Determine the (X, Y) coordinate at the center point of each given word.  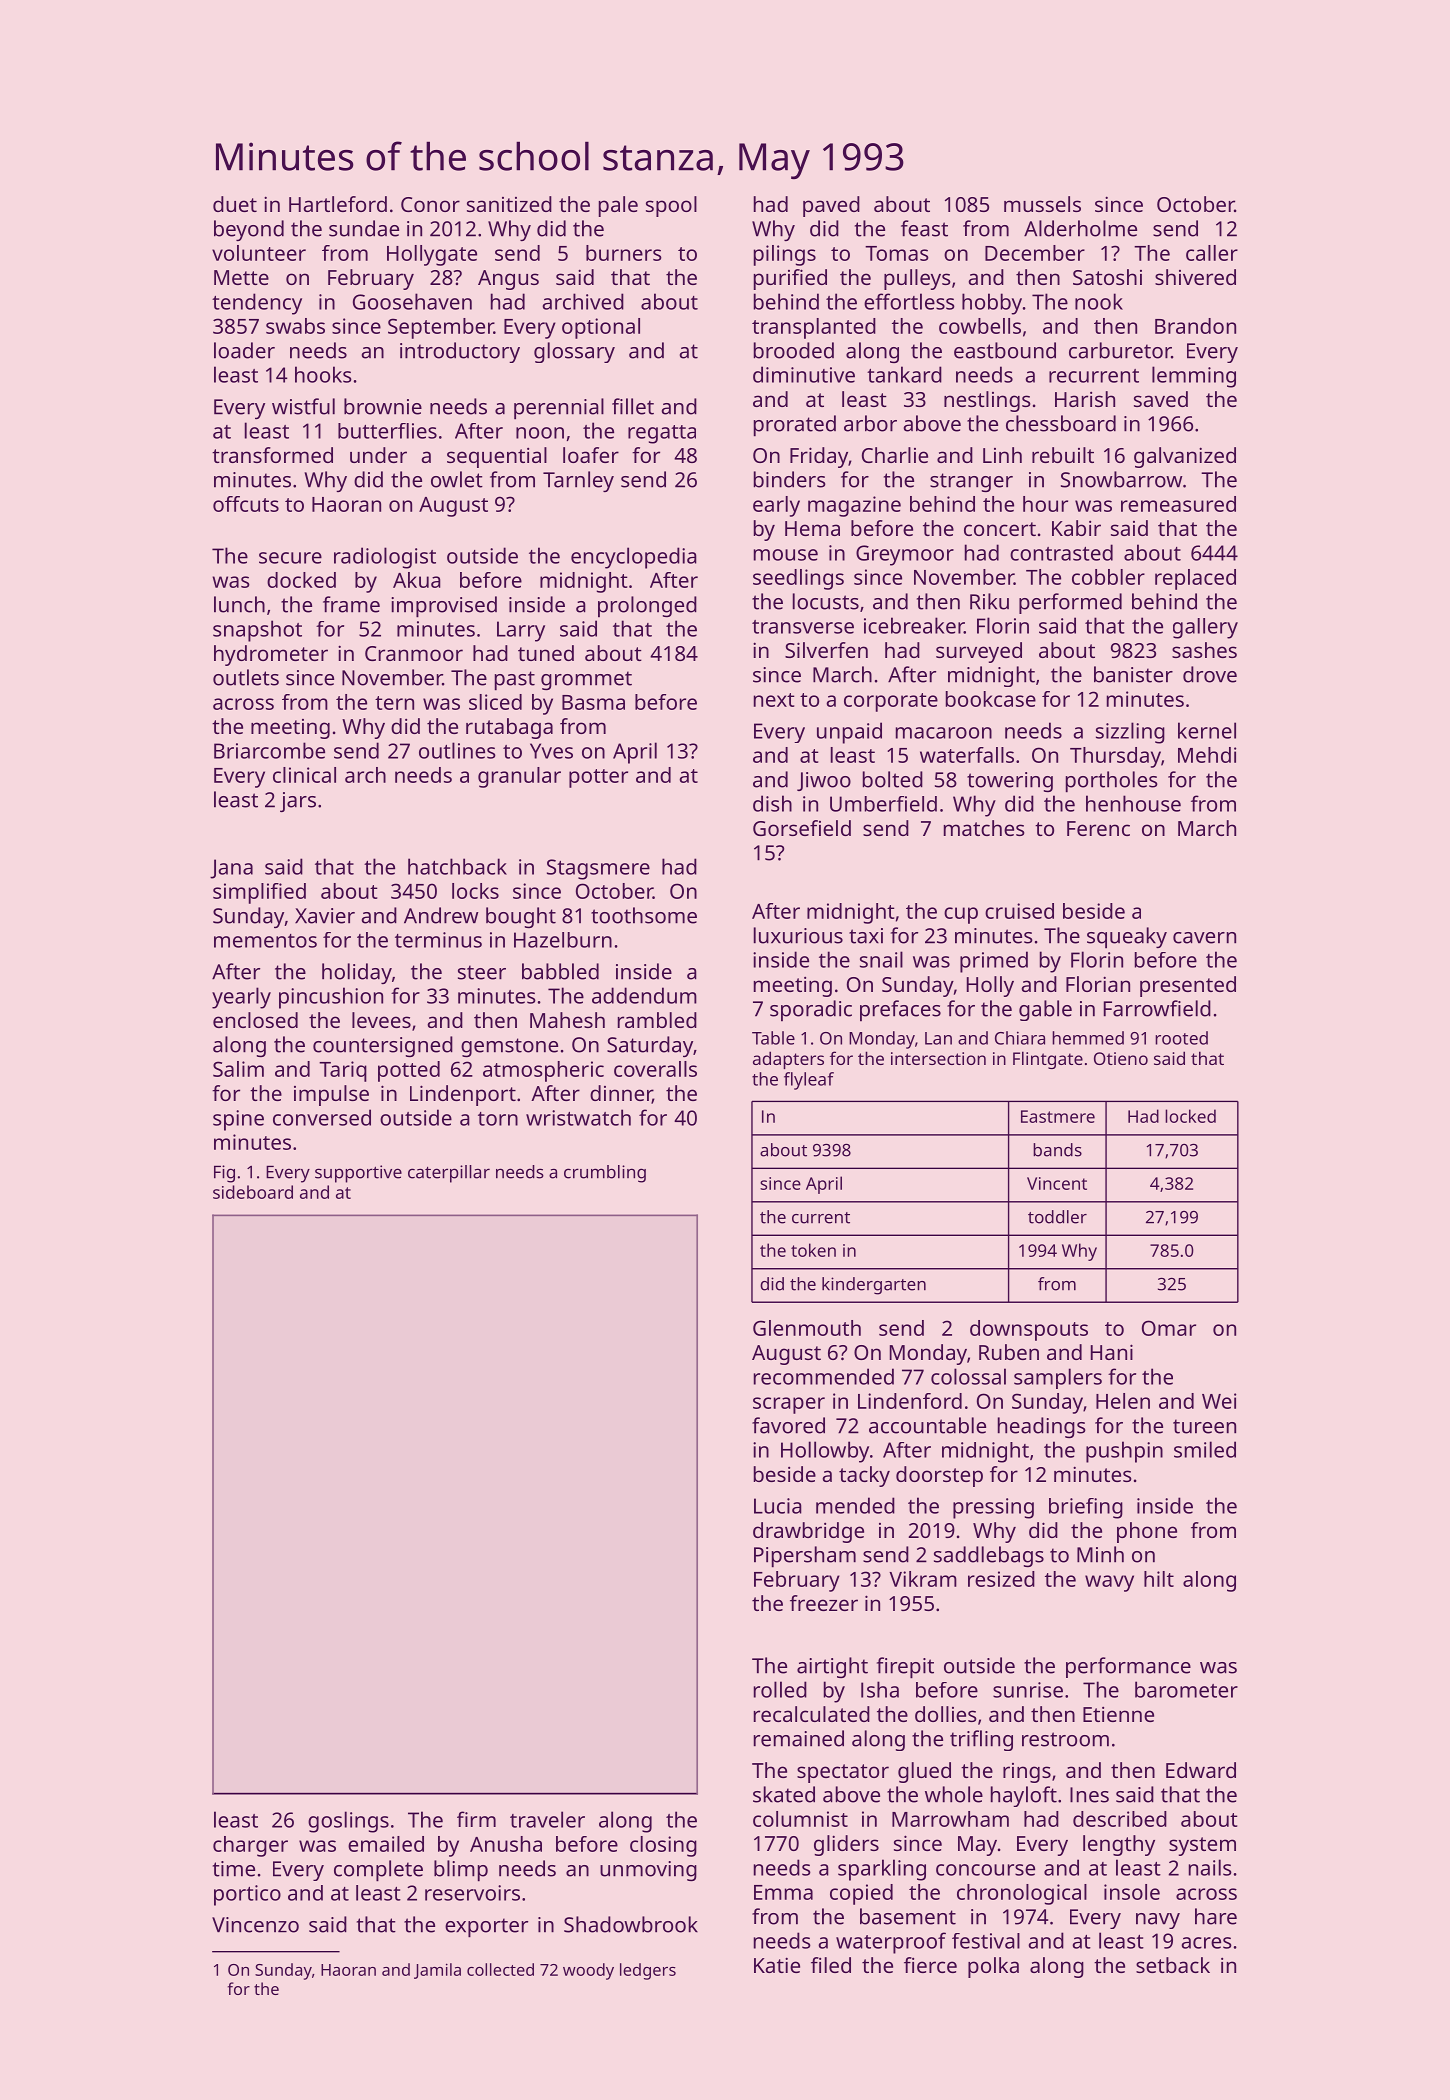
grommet (586, 680)
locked (1190, 1116)
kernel (1207, 730)
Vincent (1057, 1183)
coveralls (655, 1069)
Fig (224, 1174)
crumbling (605, 1174)
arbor (870, 423)
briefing (1086, 1508)
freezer (824, 1603)
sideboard (253, 1192)
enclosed (255, 1020)
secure (290, 558)
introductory (460, 352)
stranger (971, 482)
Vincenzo (255, 1925)
